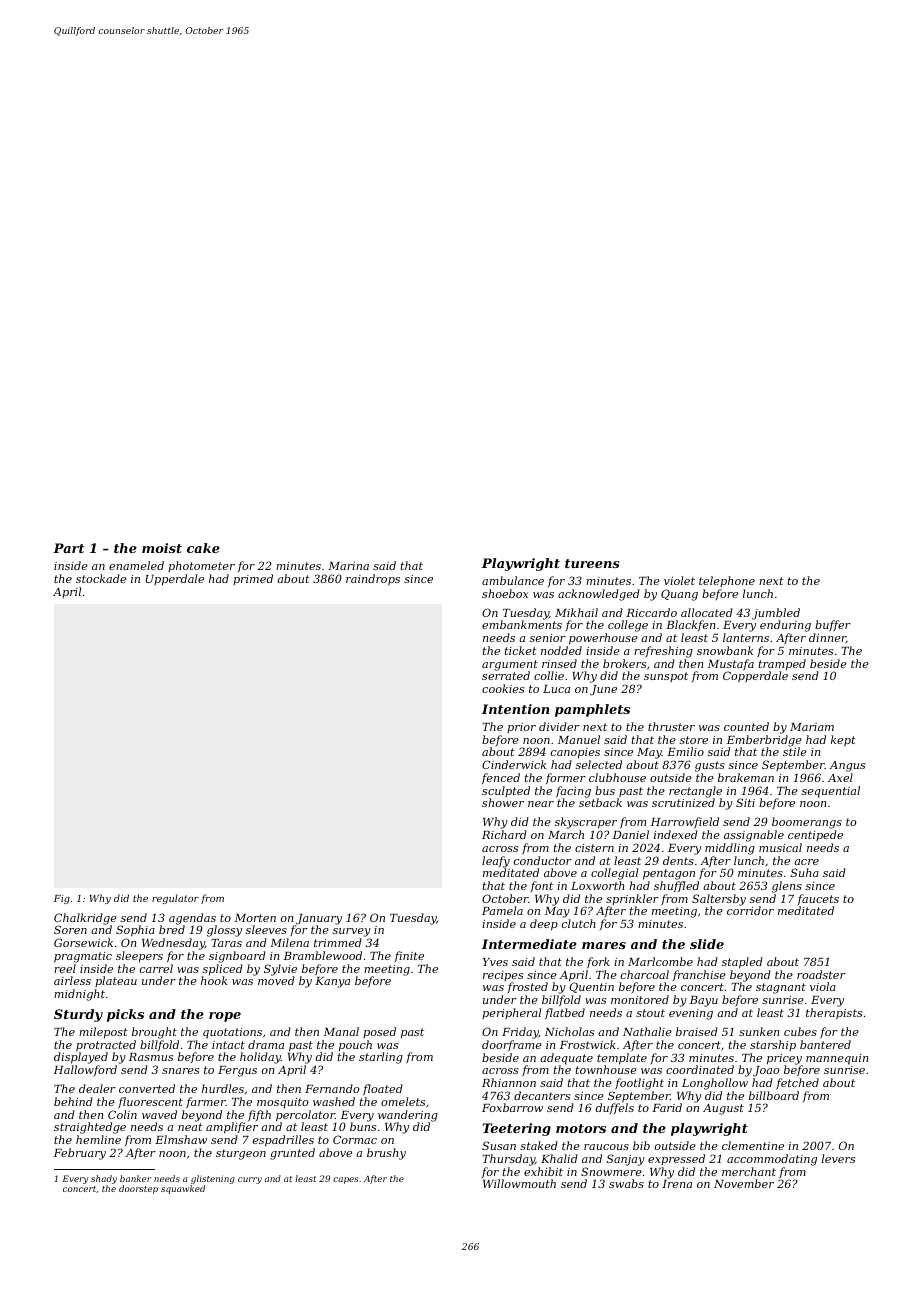 The width and height of the page is (924, 1308). I want to click on charcoal, so click(645, 974).
